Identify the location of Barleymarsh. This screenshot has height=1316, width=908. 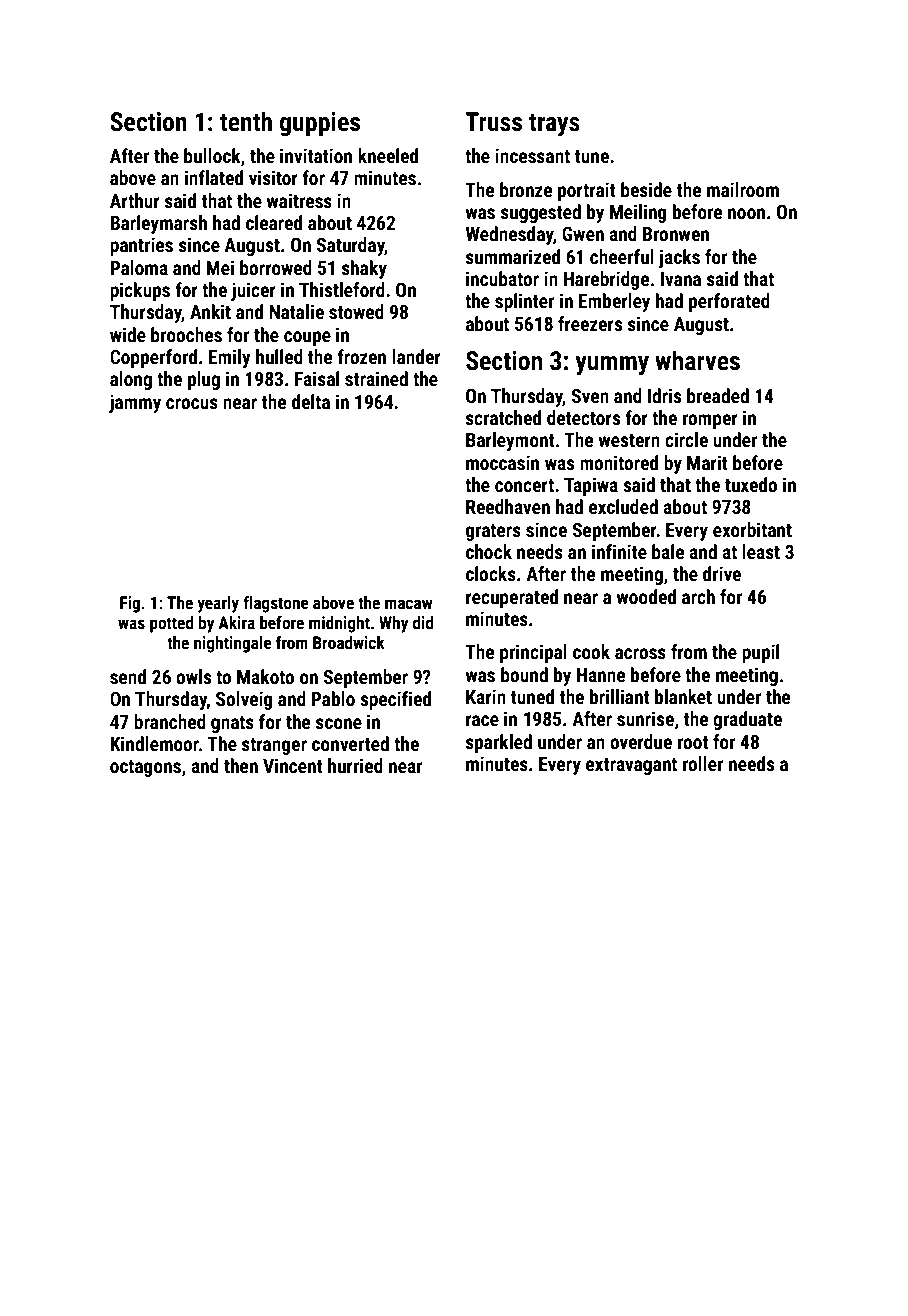
(158, 224).
